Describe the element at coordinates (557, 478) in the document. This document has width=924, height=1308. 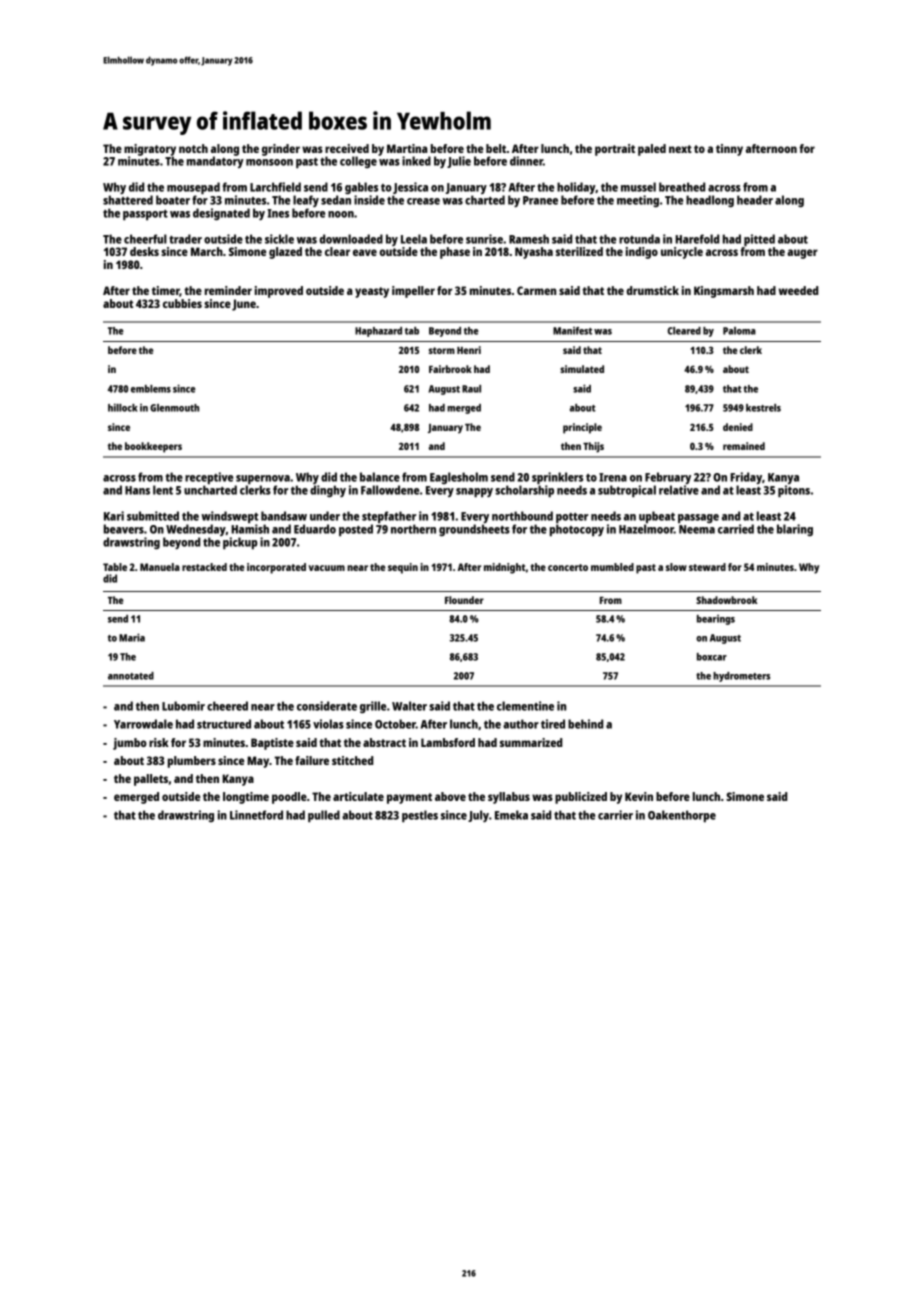
I see `sprinklers` at that location.
